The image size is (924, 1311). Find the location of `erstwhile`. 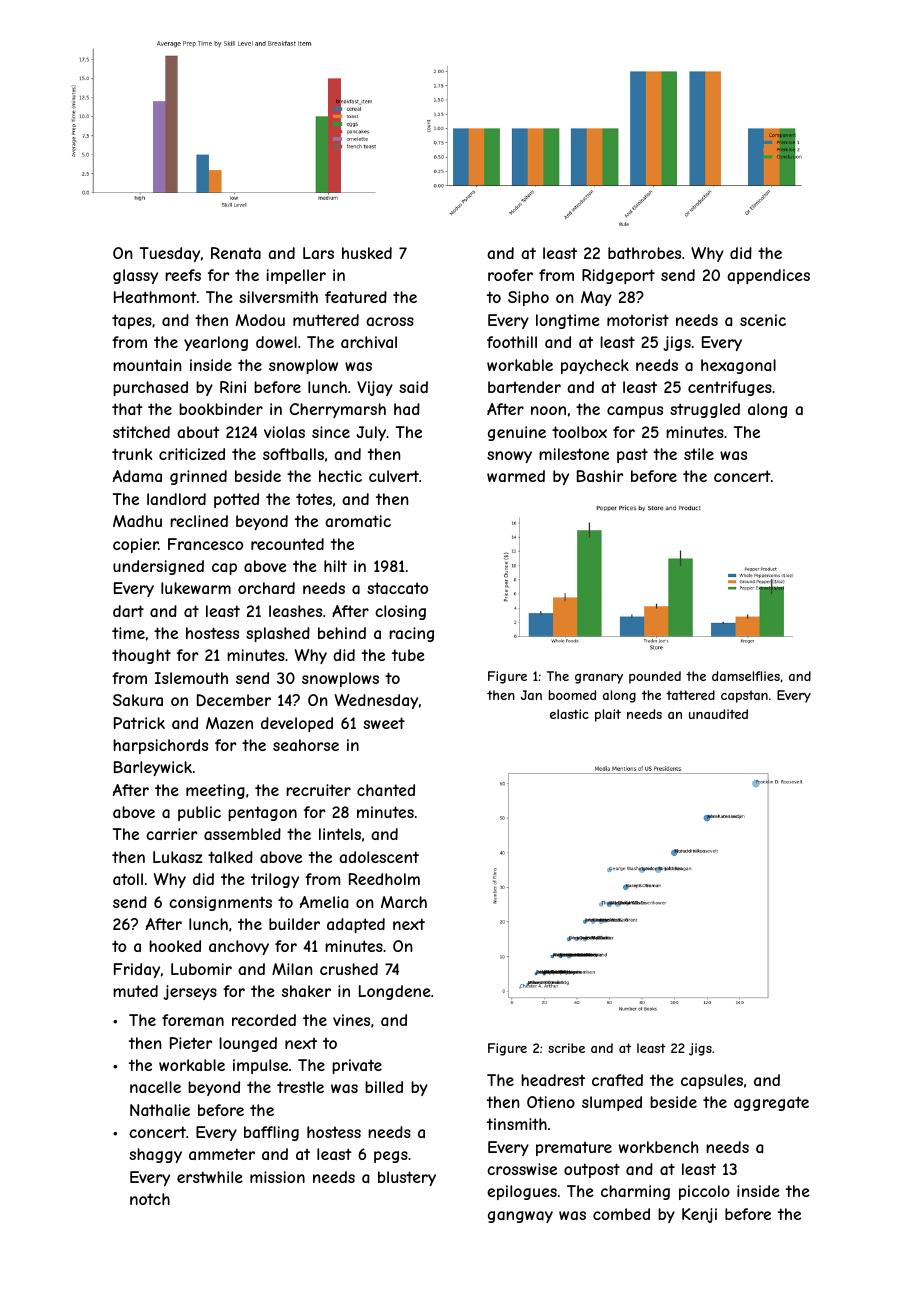

erstwhile is located at coordinates (210, 1177).
